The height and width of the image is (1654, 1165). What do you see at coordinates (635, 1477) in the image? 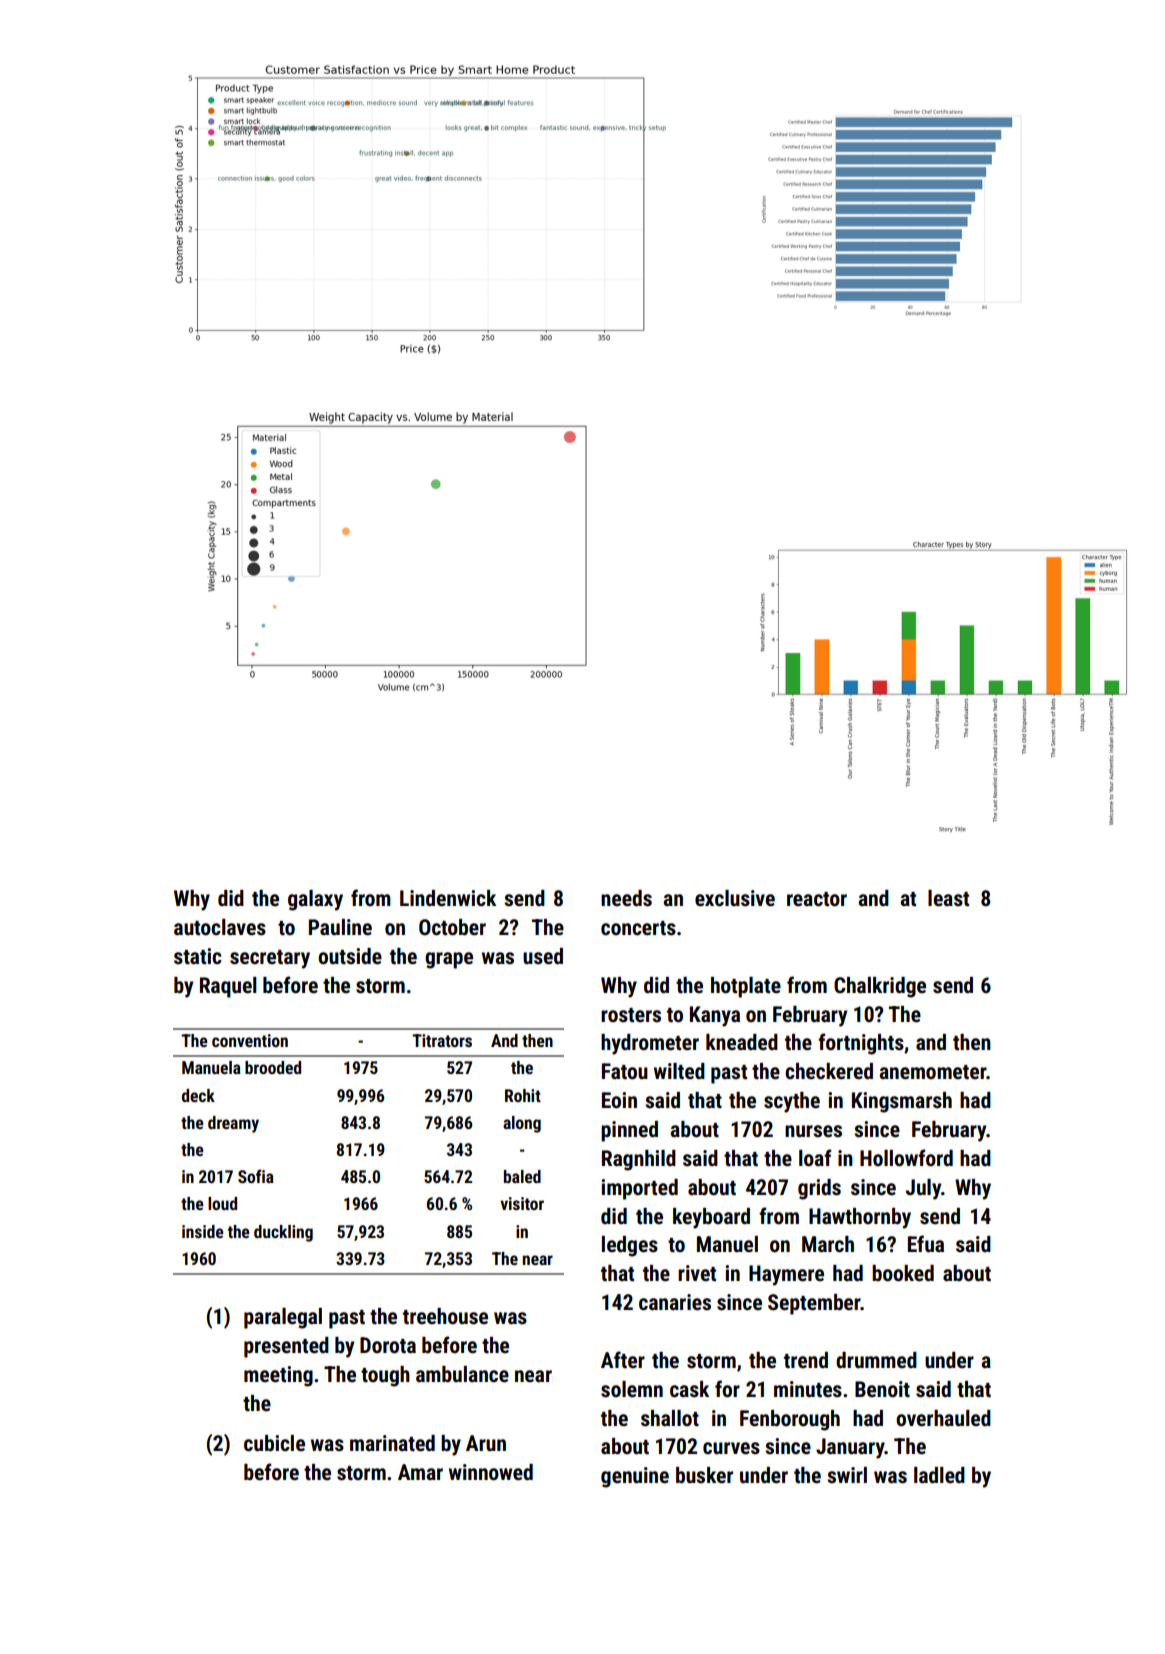
I see `genuine` at bounding box center [635, 1477].
